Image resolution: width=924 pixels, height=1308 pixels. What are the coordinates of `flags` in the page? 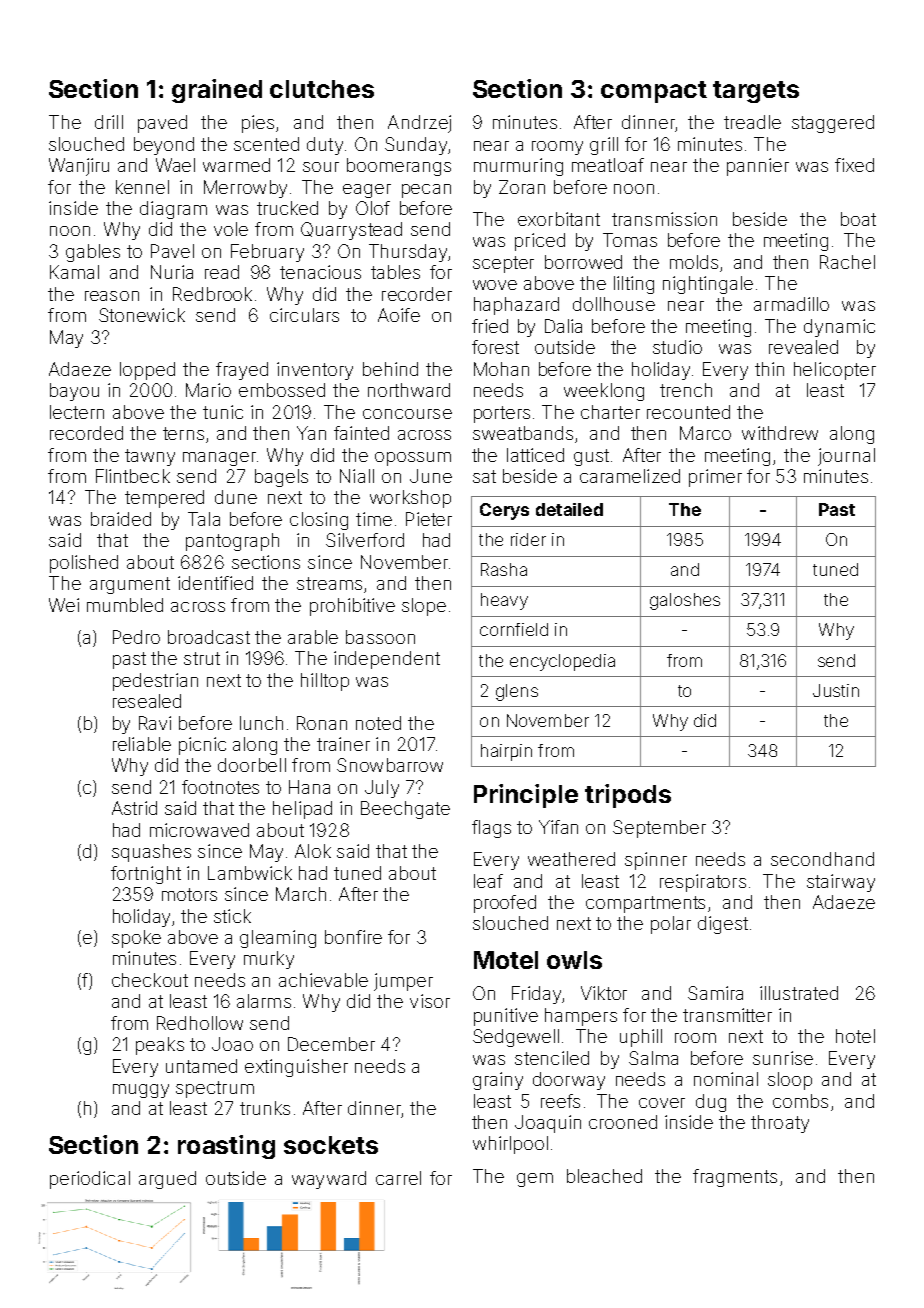 It's located at (491, 829).
